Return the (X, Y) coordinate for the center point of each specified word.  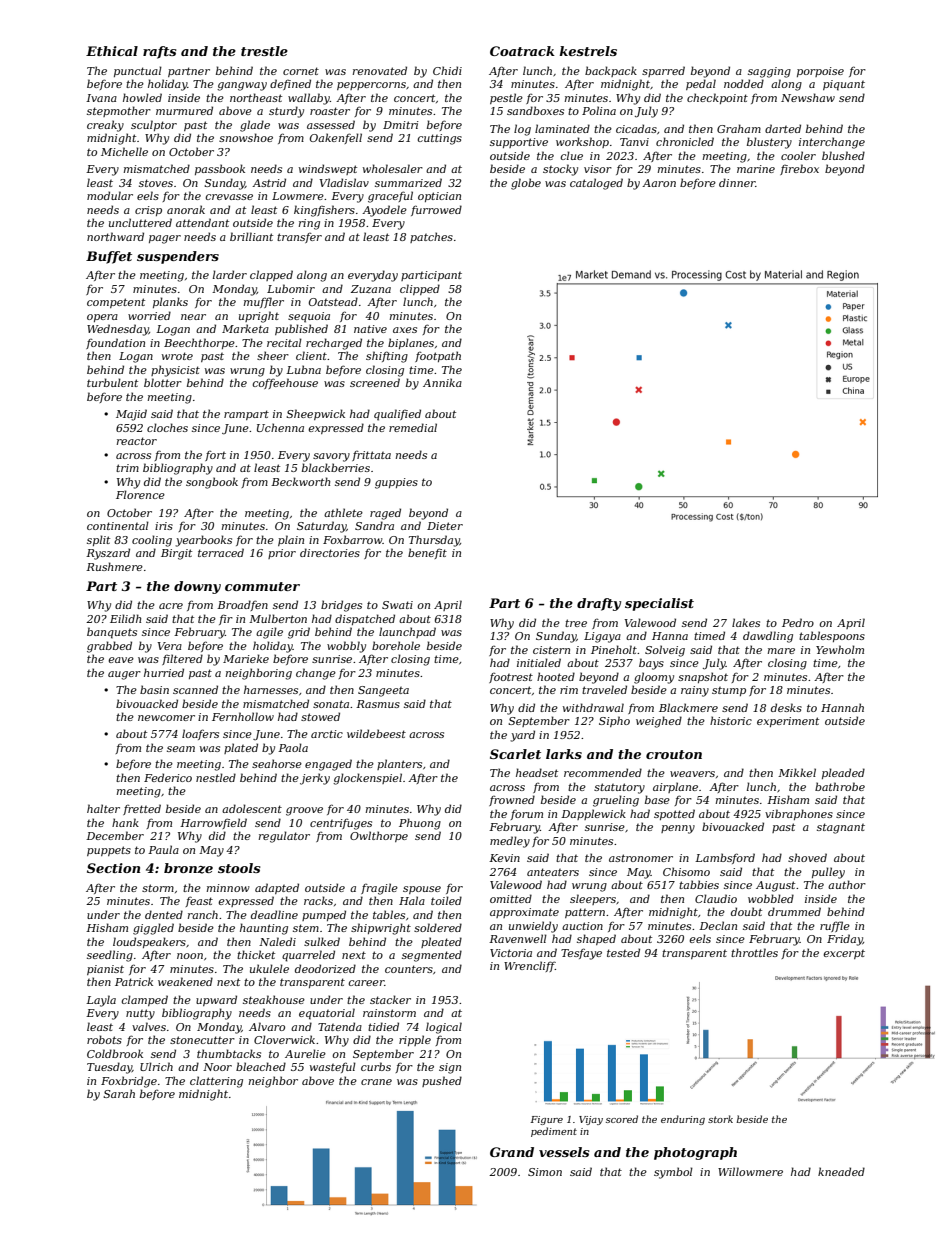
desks (786, 707)
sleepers (593, 899)
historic (731, 720)
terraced (221, 552)
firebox (799, 169)
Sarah (119, 1093)
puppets (109, 851)
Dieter (445, 526)
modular (110, 195)
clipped (420, 289)
